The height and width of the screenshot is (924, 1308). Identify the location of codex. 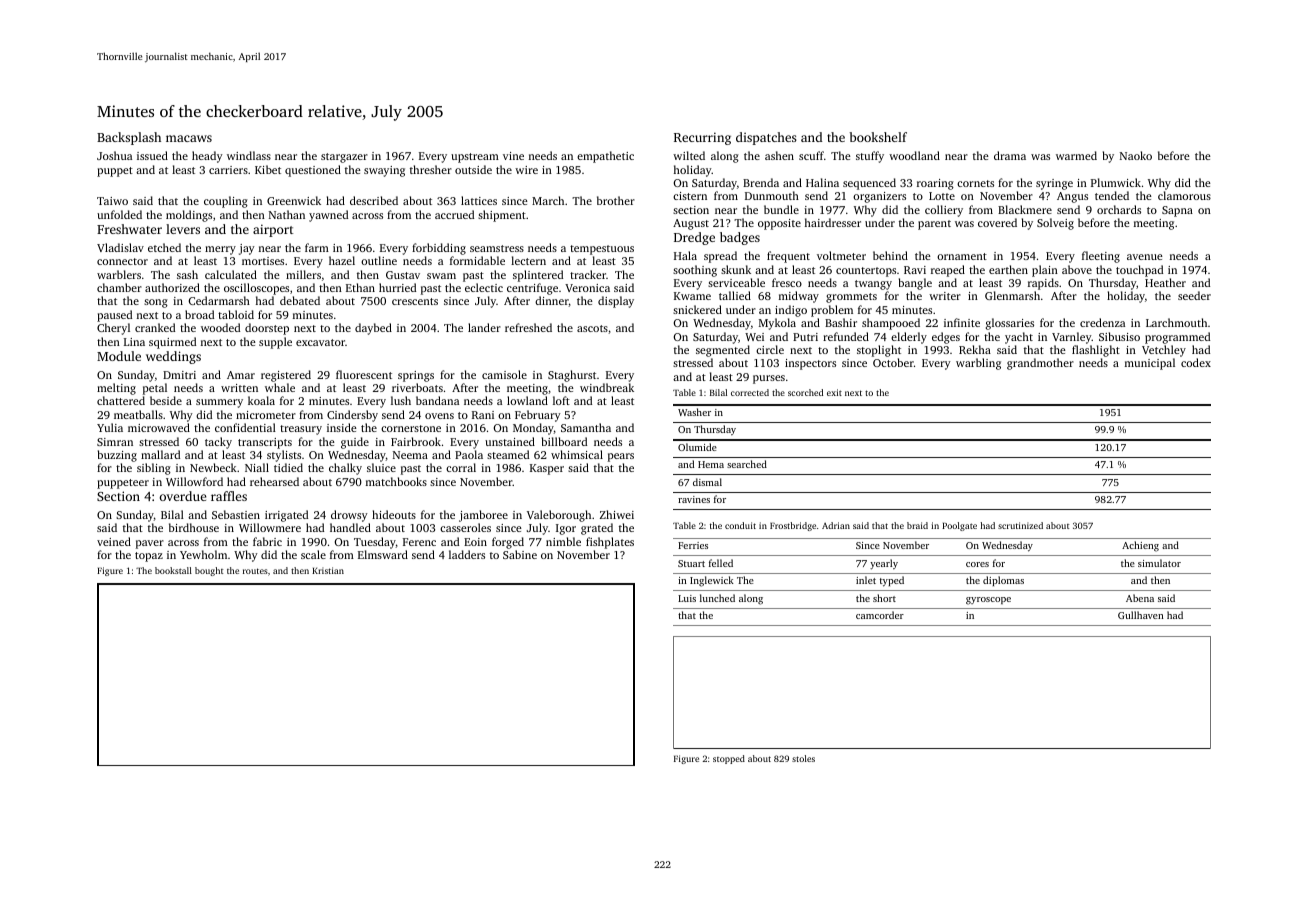
(1196, 362).
